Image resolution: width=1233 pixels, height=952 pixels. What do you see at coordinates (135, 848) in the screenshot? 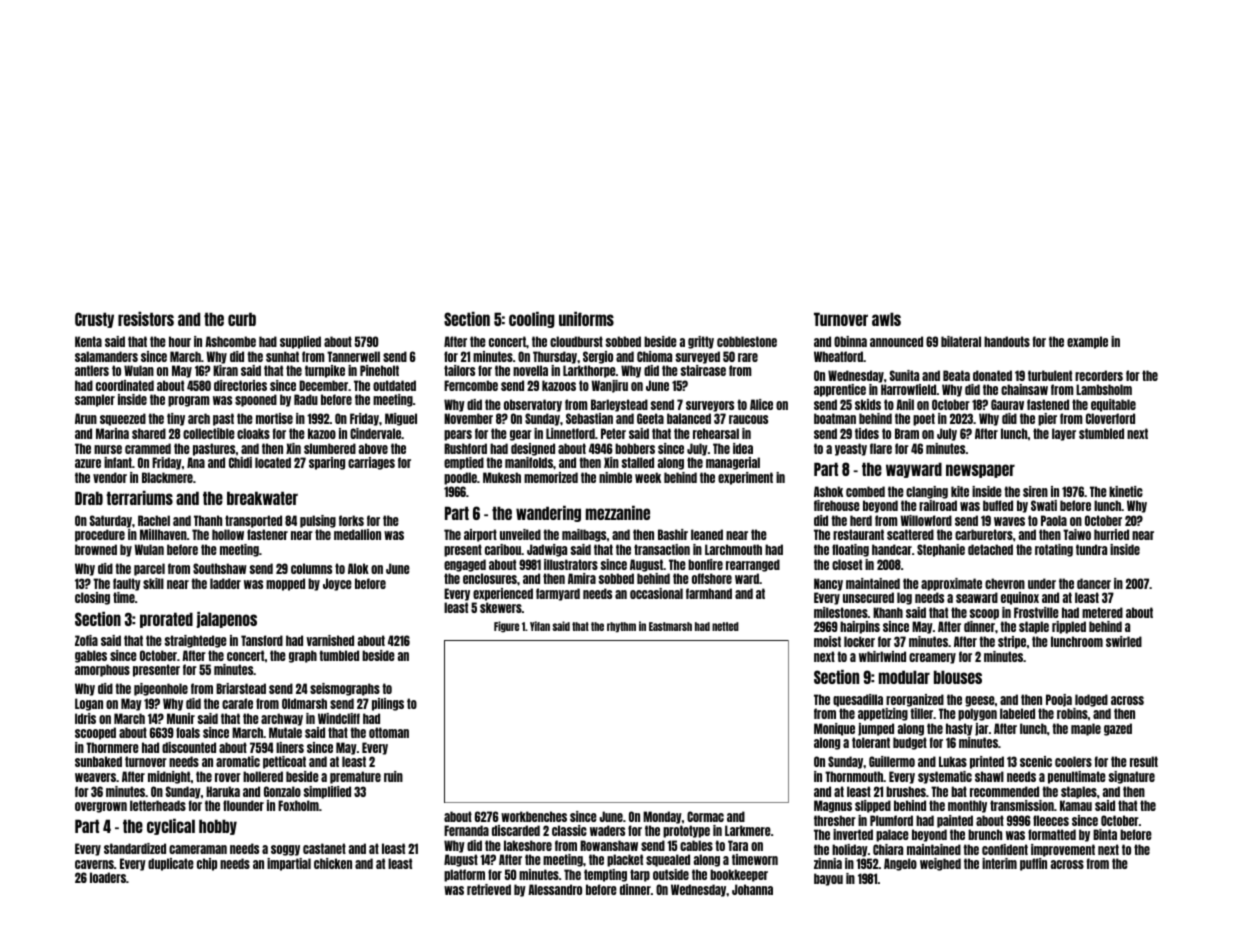
I see `standardized` at bounding box center [135, 848].
